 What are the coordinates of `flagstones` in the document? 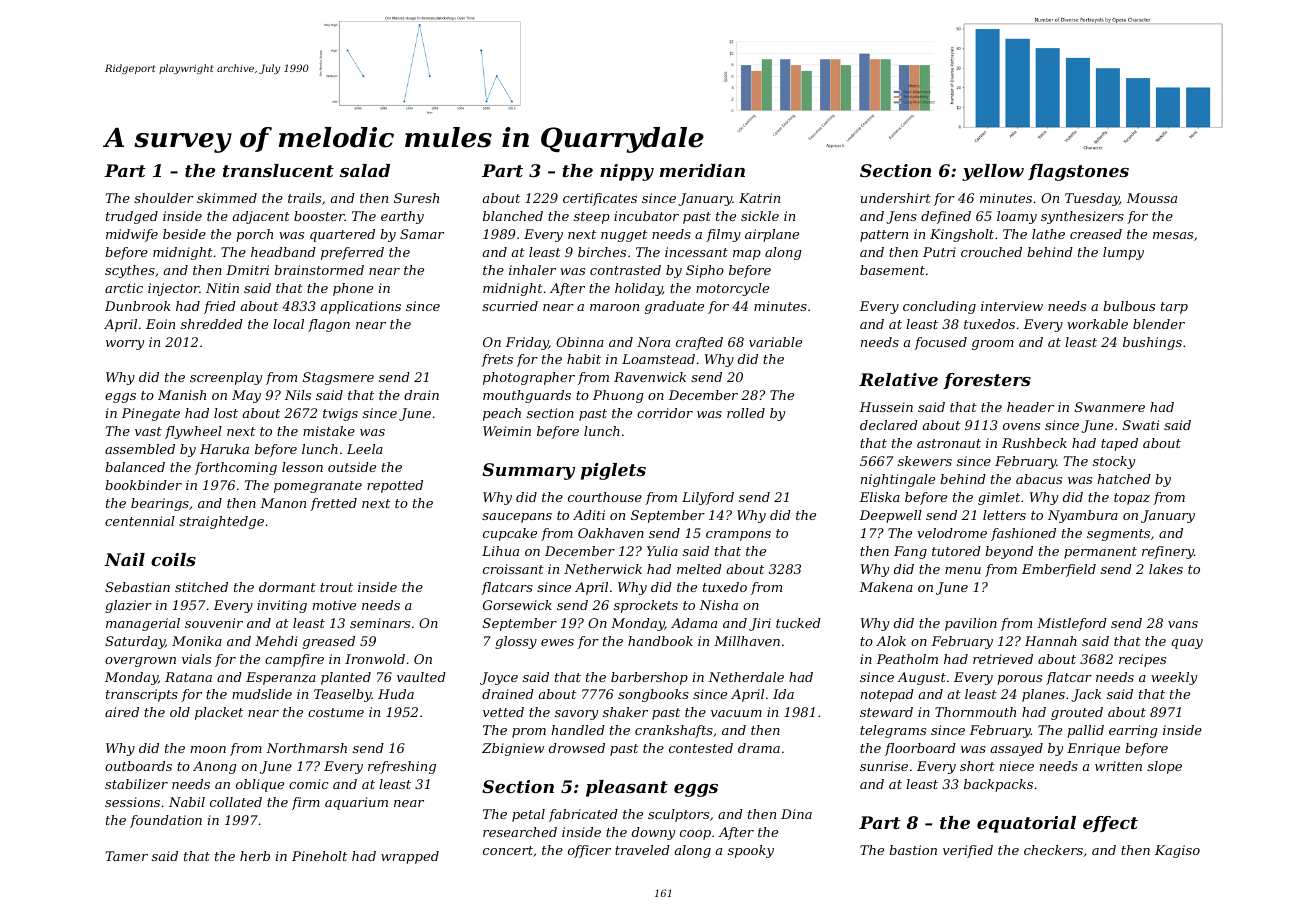 It's located at (1078, 172).
